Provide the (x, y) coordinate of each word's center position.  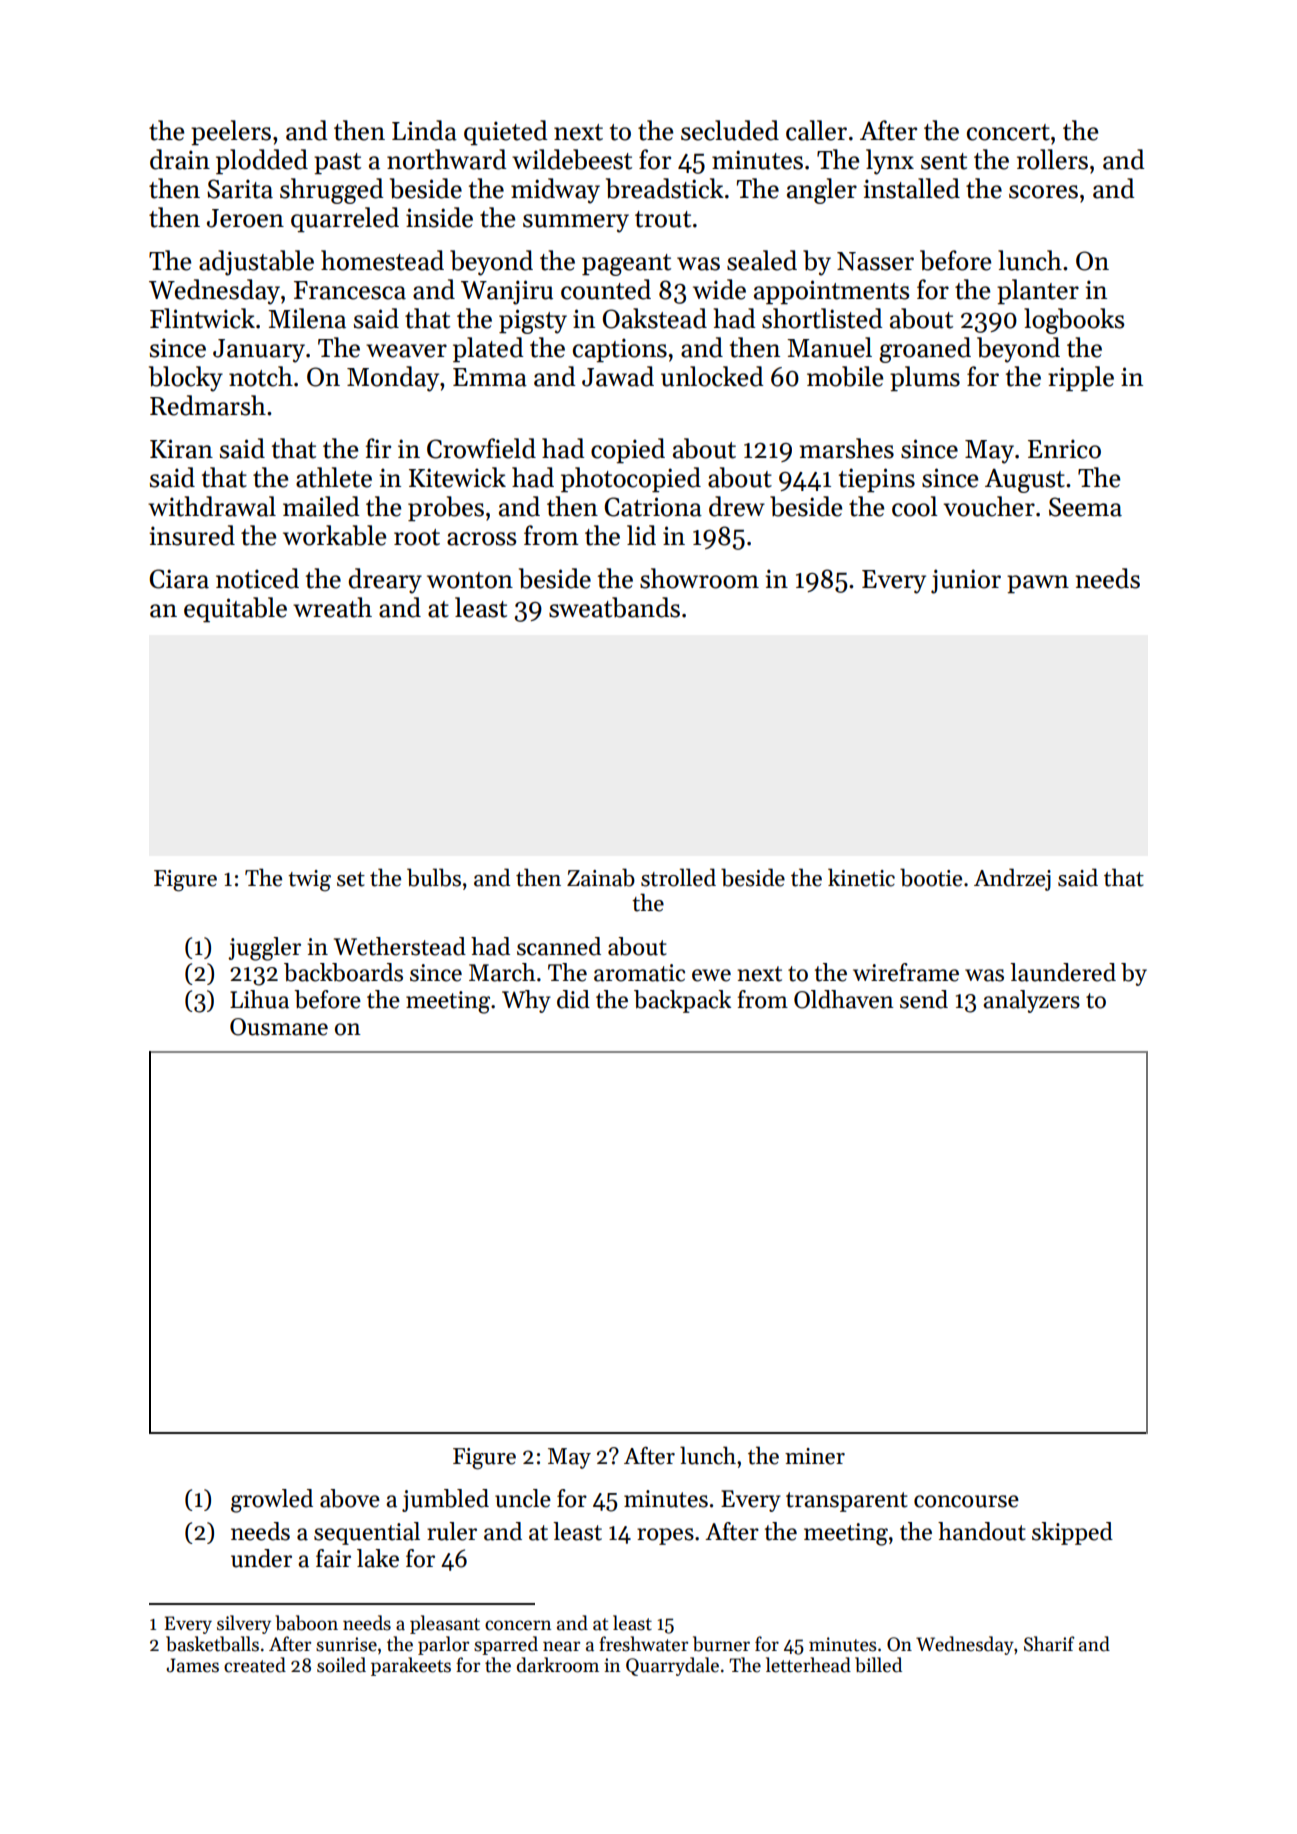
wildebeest (572, 159)
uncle (523, 1498)
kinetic (861, 877)
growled (272, 1501)
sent (944, 161)
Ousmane (279, 1027)
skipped (1072, 1533)
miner (815, 1456)
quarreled (345, 219)
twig (309, 881)
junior (966, 581)
